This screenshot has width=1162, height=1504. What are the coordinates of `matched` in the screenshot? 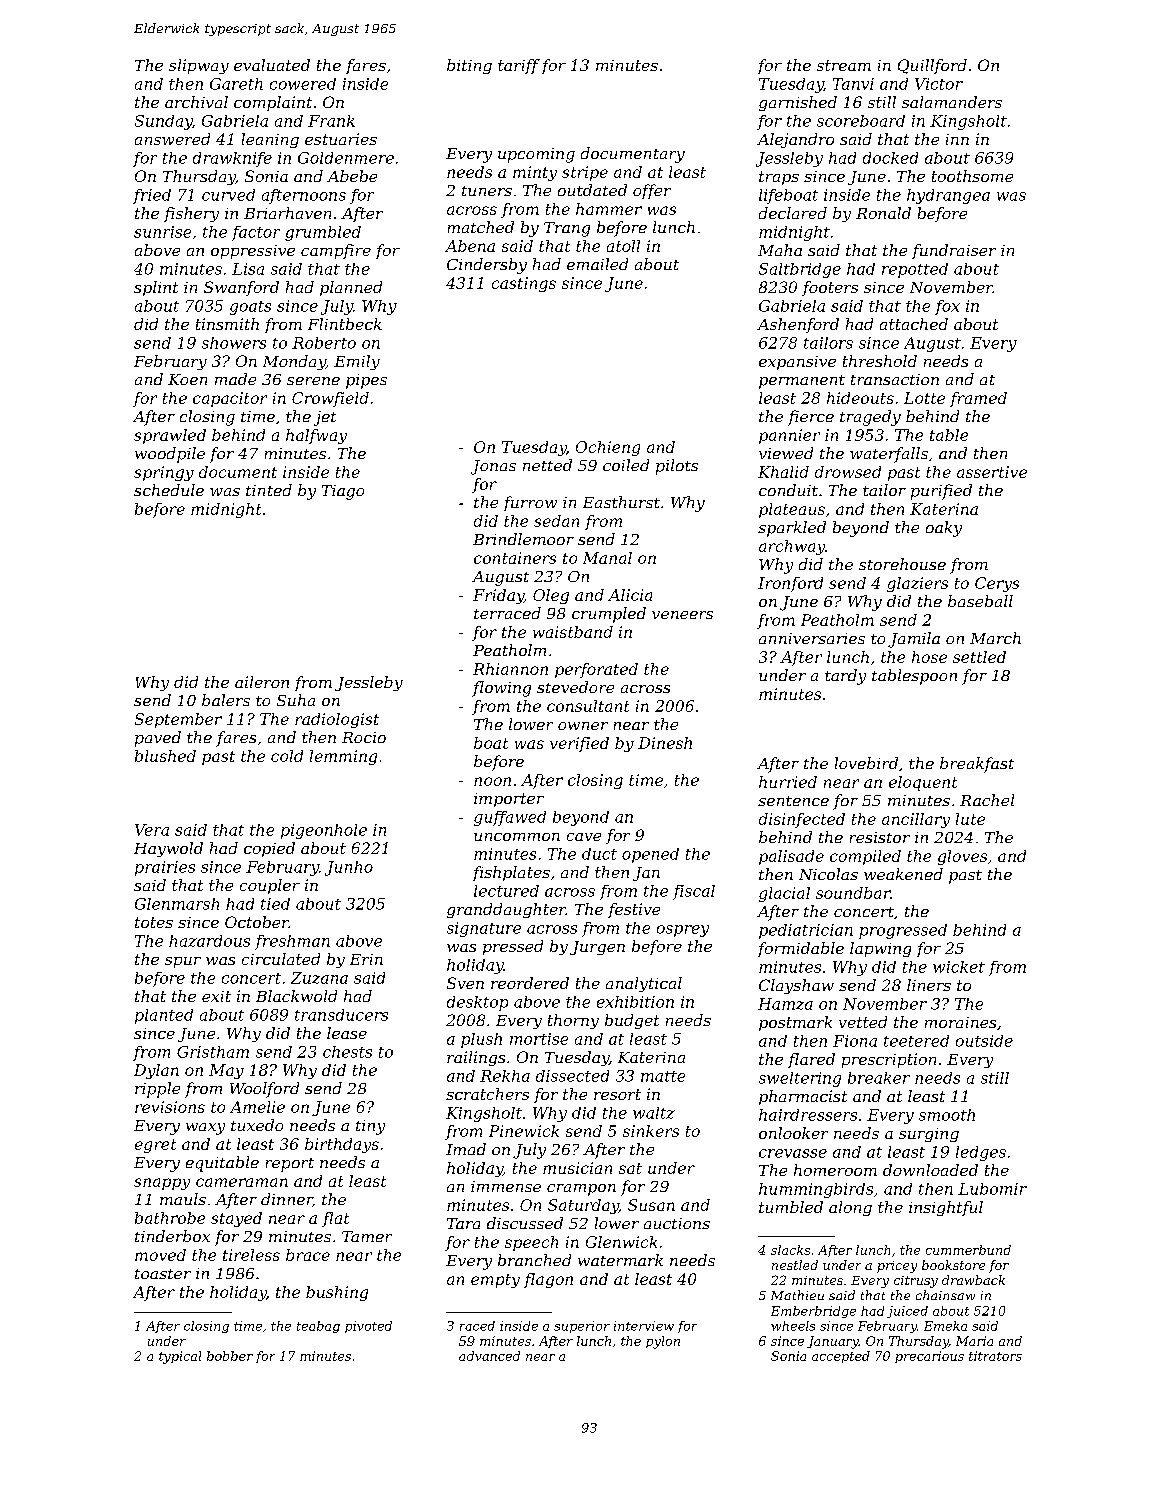 It's located at (481, 227).
